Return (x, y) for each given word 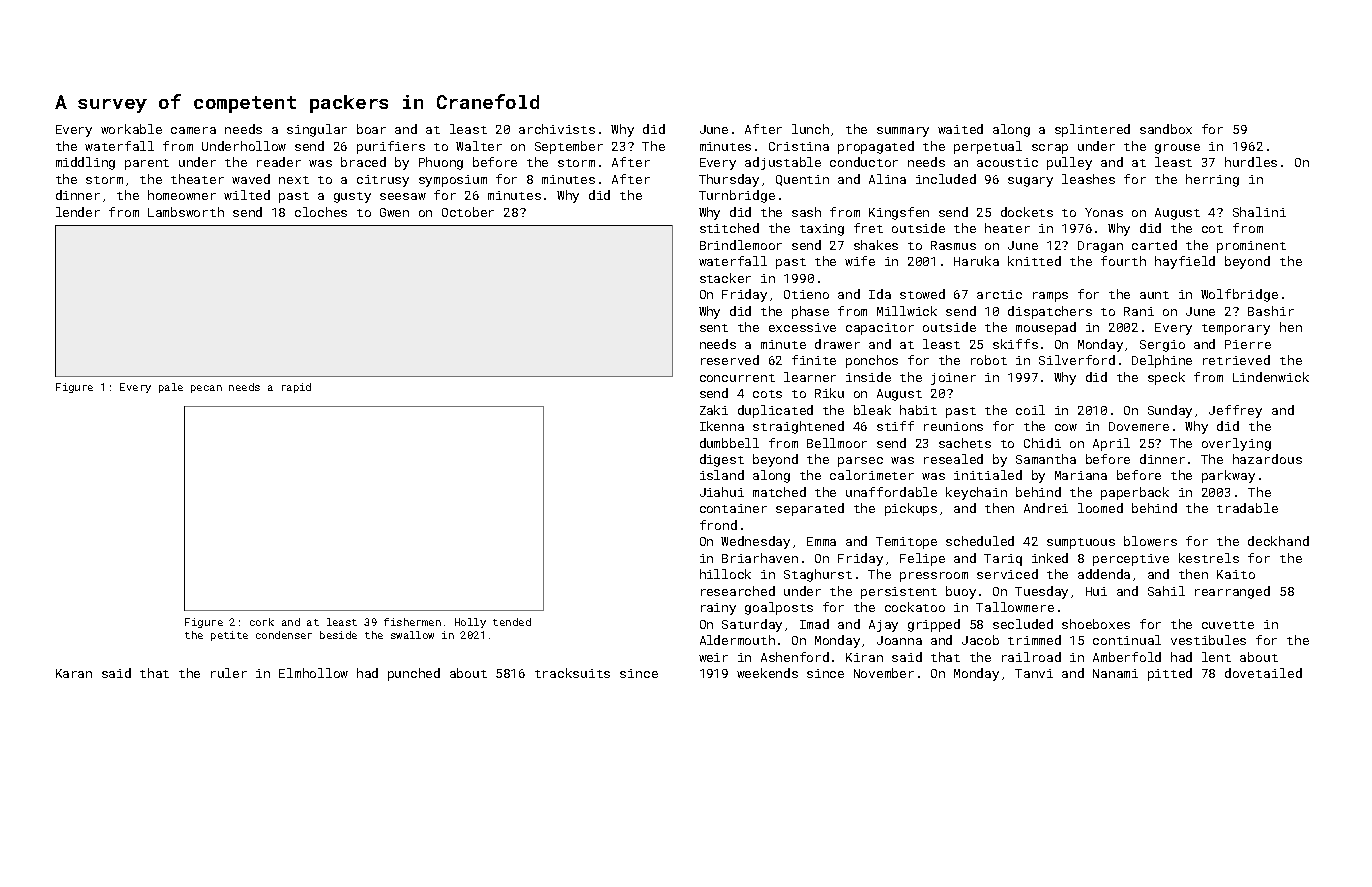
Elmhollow (313, 673)
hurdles (1251, 162)
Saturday (752, 625)
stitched (729, 228)
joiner (953, 379)
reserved (730, 360)
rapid (296, 388)
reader (279, 162)
